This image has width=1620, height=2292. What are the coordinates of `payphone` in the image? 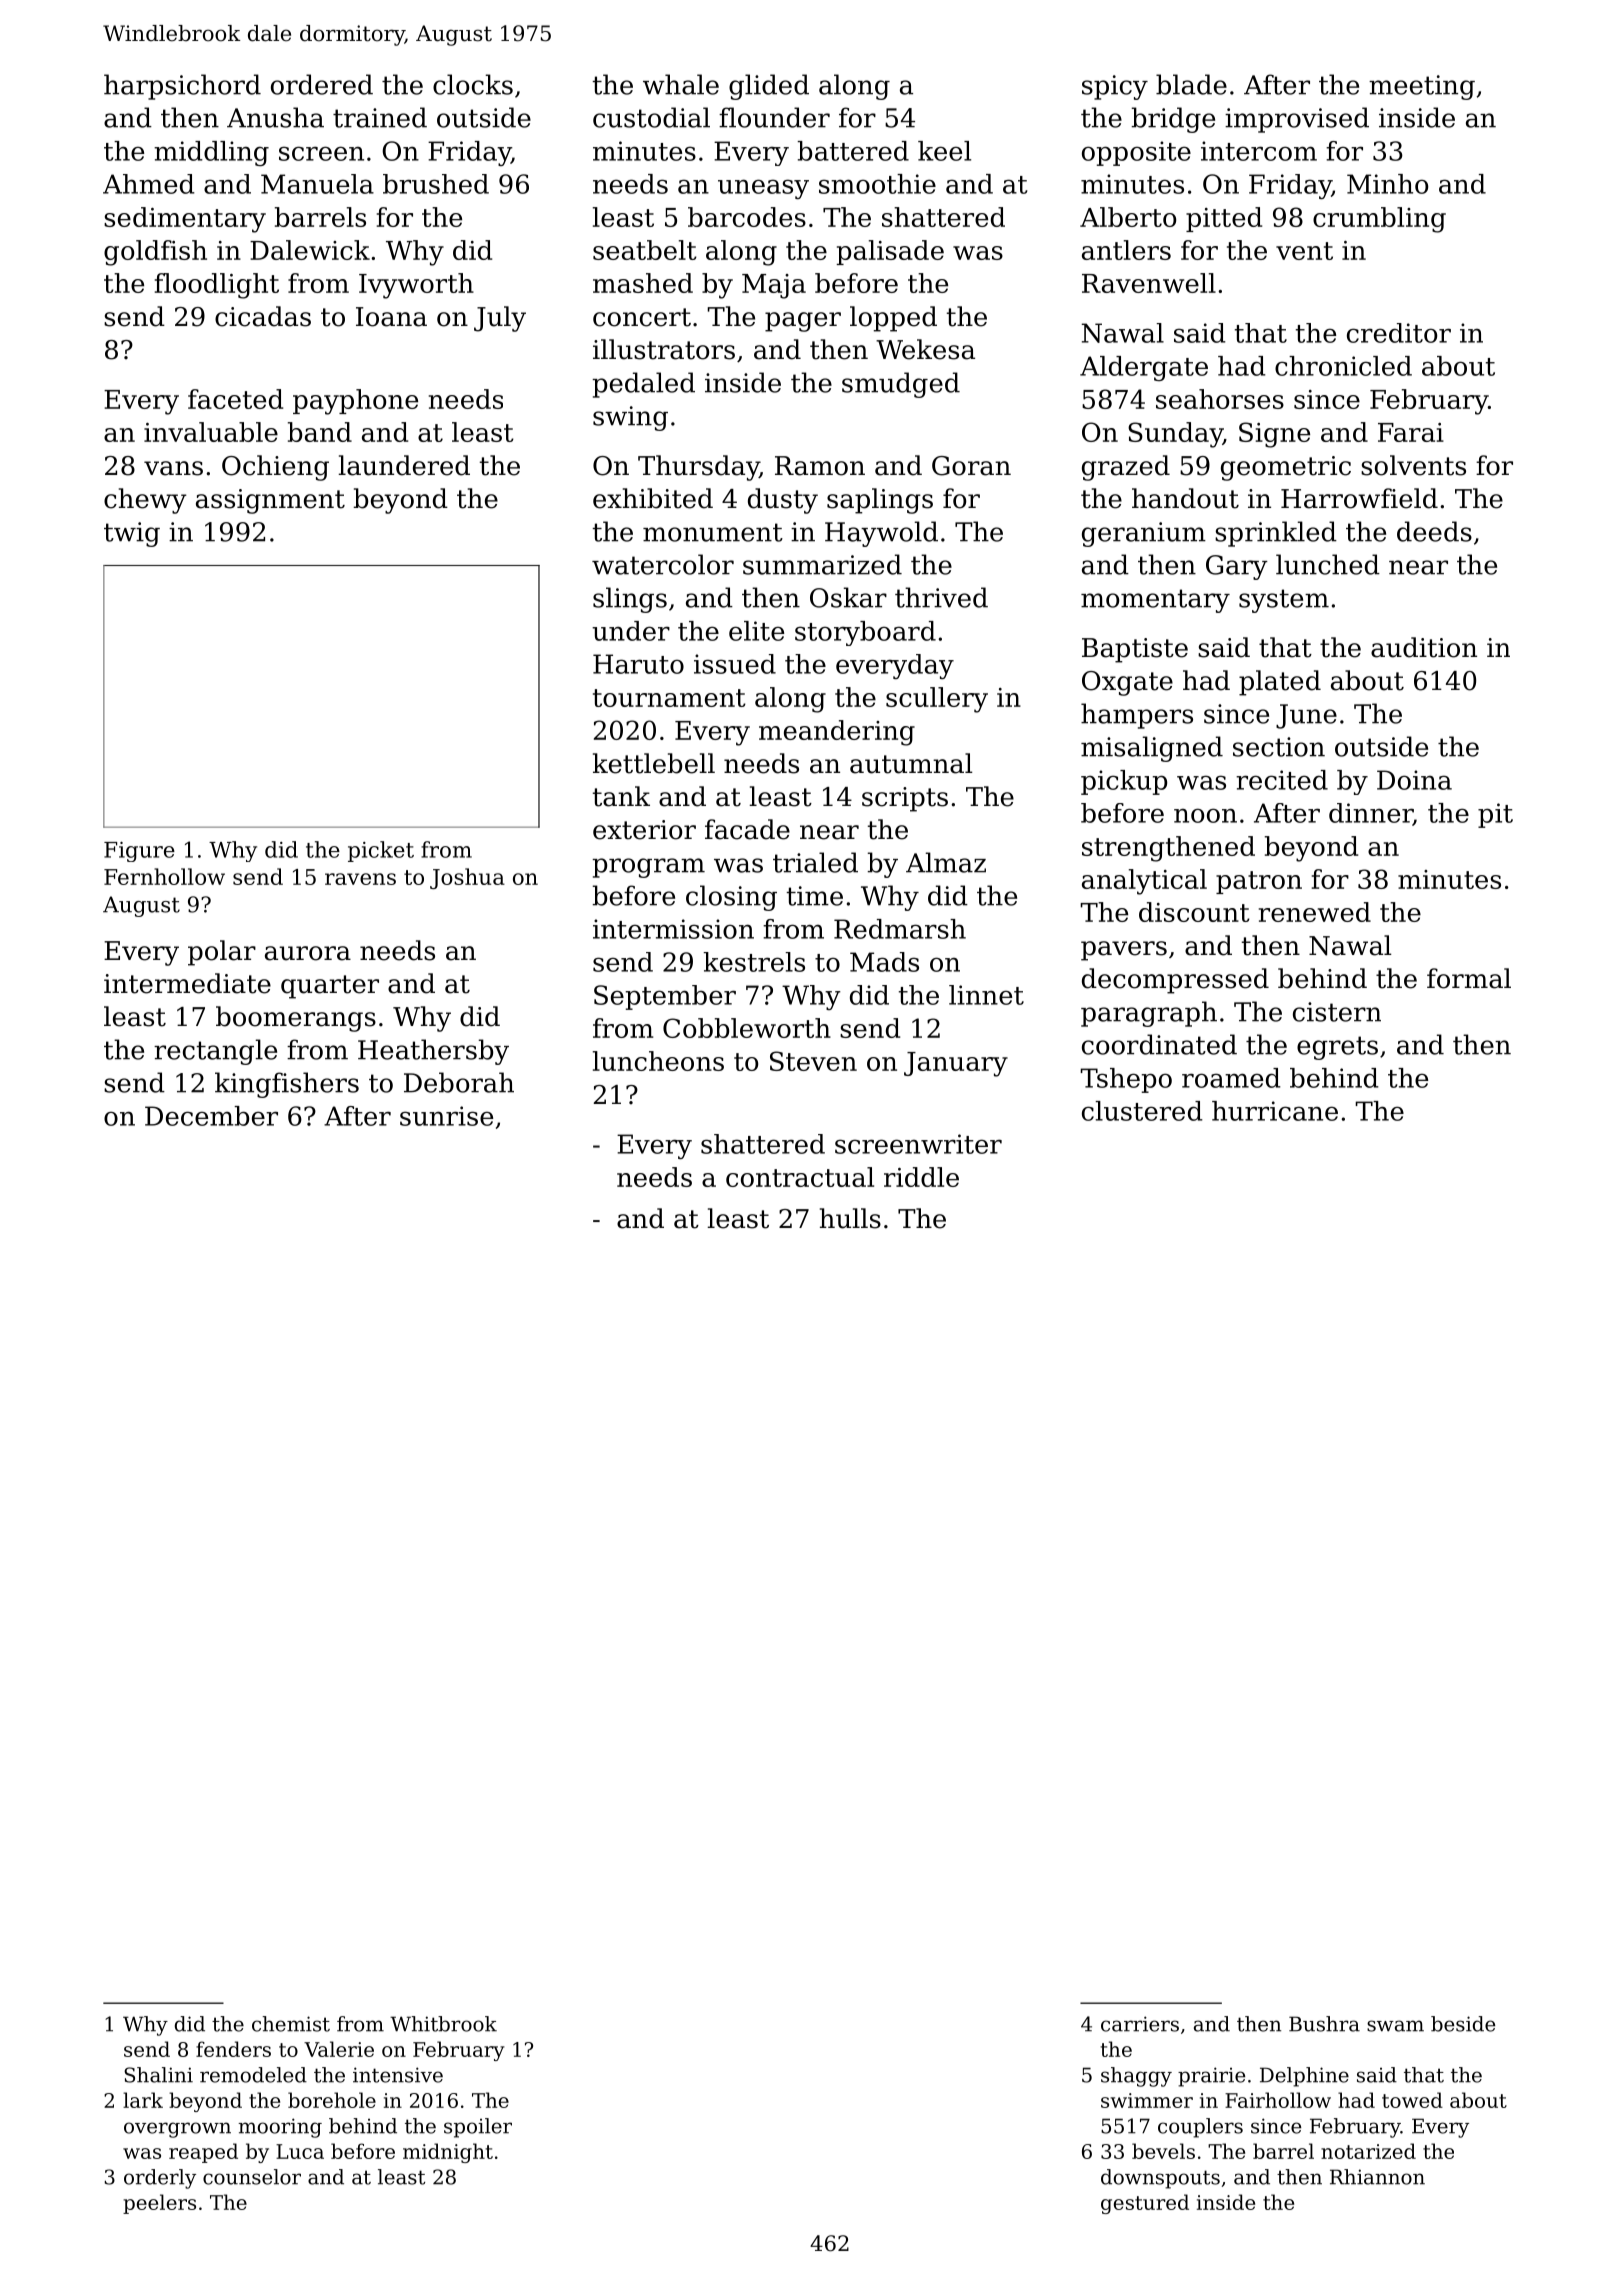 It's located at (355, 402).
